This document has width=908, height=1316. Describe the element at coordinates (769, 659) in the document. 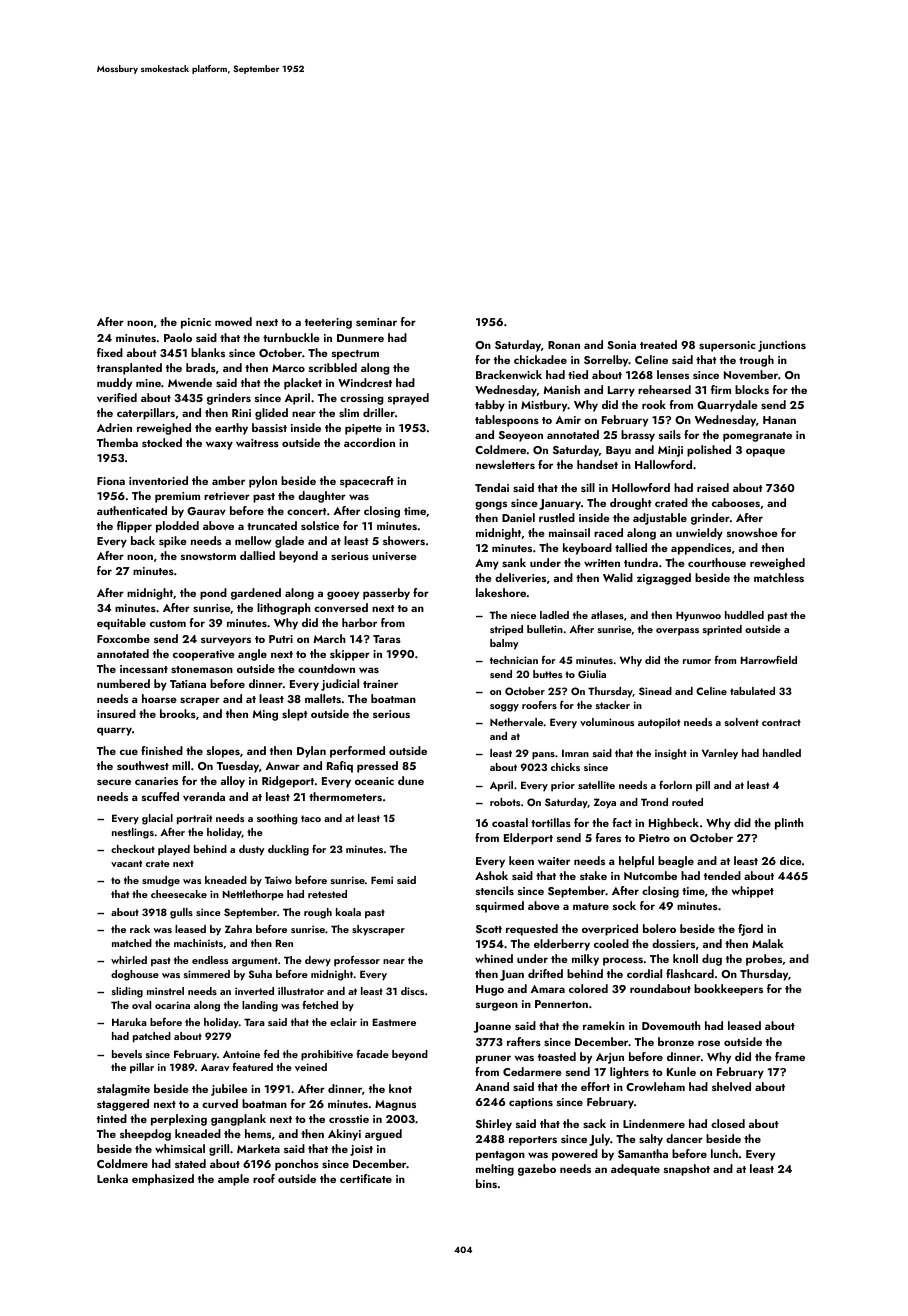

I see `Harrowfield` at that location.
